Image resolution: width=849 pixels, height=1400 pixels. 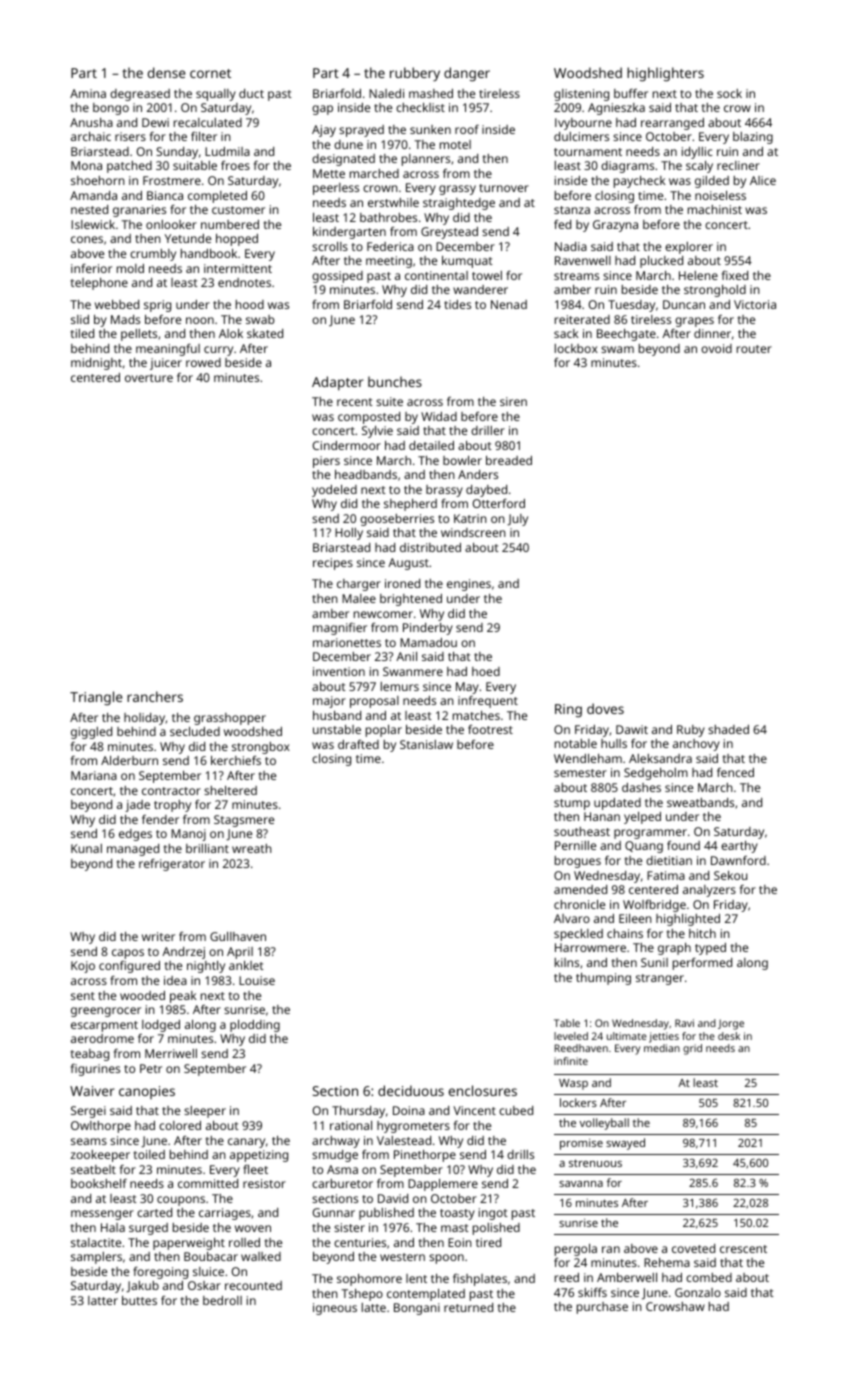 I want to click on Louise, so click(x=257, y=980).
